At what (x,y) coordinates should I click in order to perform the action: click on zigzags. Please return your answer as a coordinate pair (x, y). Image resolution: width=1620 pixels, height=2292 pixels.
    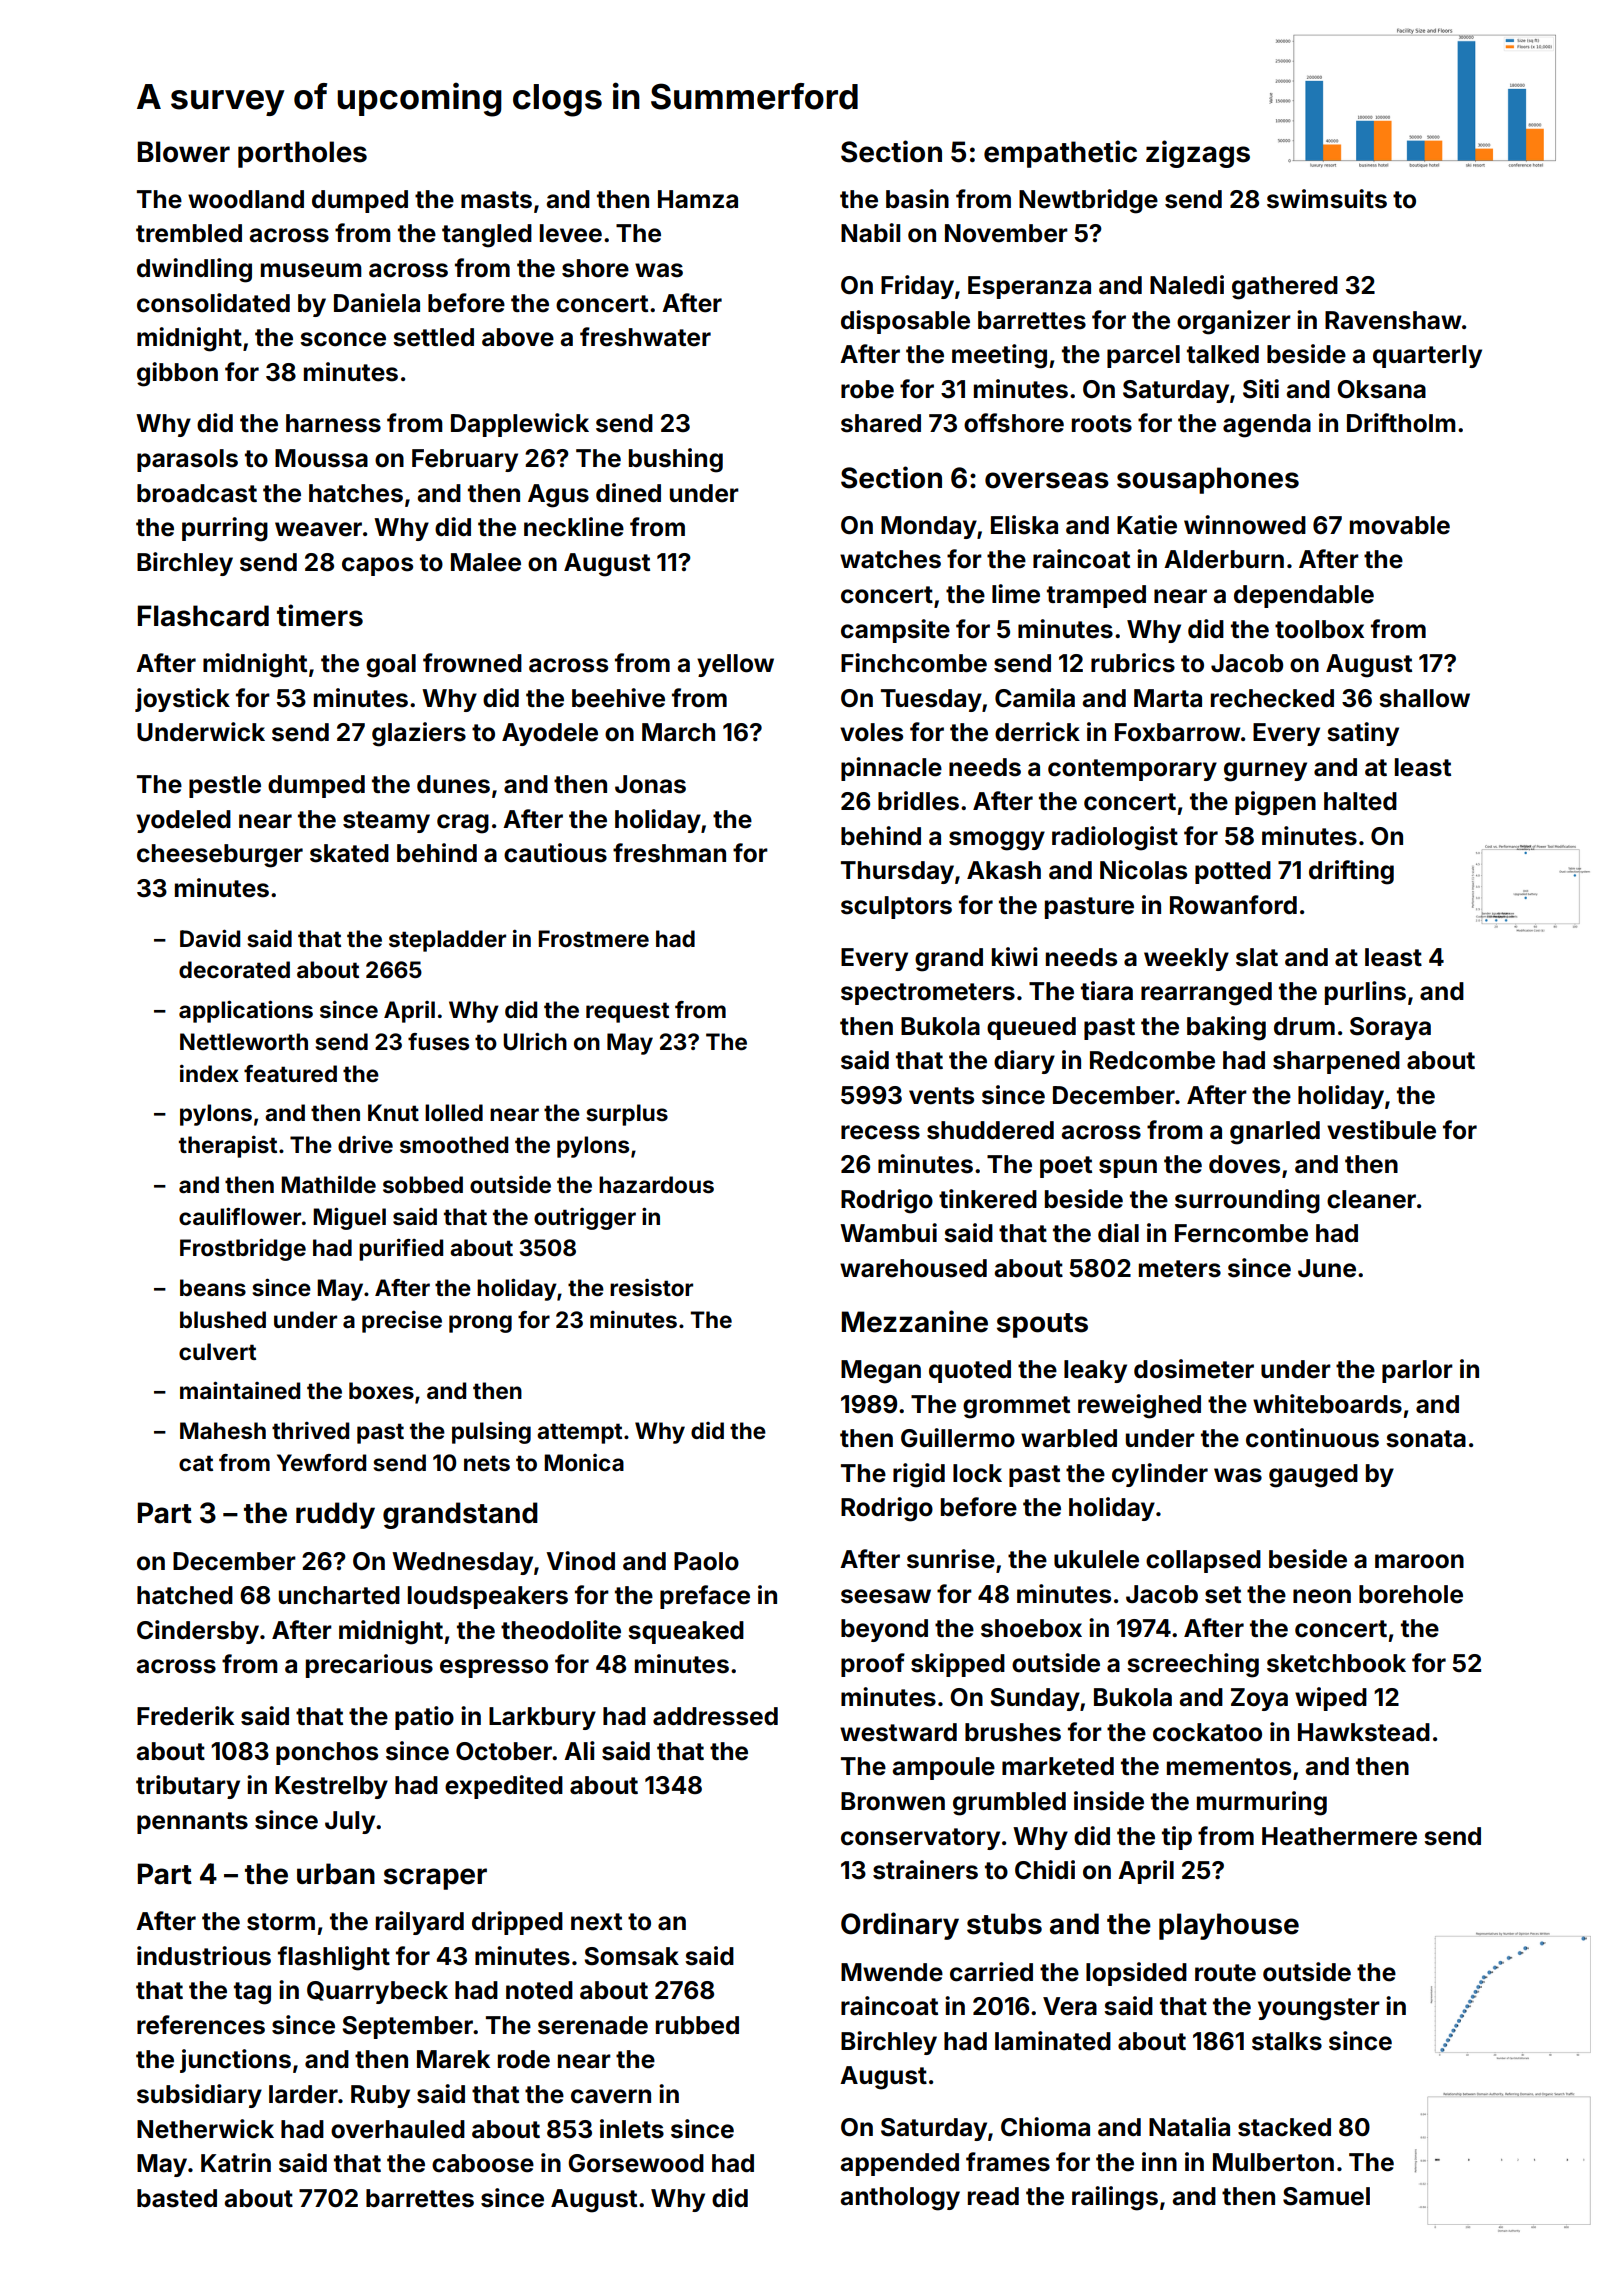
    Looking at the image, I should click on (1198, 154).
